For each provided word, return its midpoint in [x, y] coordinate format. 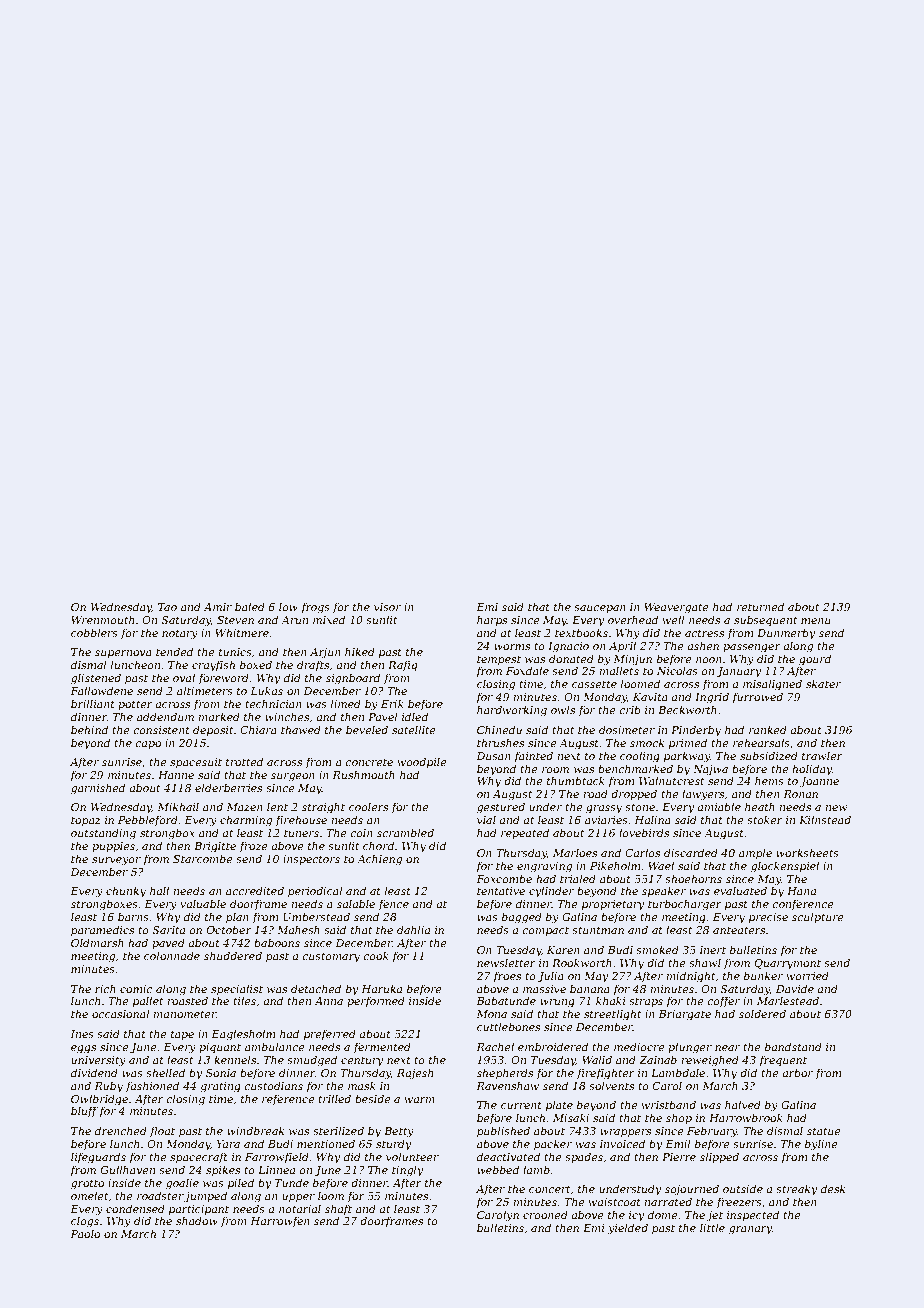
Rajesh [415, 1074]
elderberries [228, 787]
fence [393, 904]
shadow [197, 1220]
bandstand [793, 1046]
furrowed [757, 697]
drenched [121, 1130]
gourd [815, 660]
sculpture [818, 917]
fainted [533, 756]
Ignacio [568, 647]
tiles [244, 1000]
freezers [739, 1202]
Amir [217, 607]
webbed [498, 1169]
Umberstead [316, 916]
